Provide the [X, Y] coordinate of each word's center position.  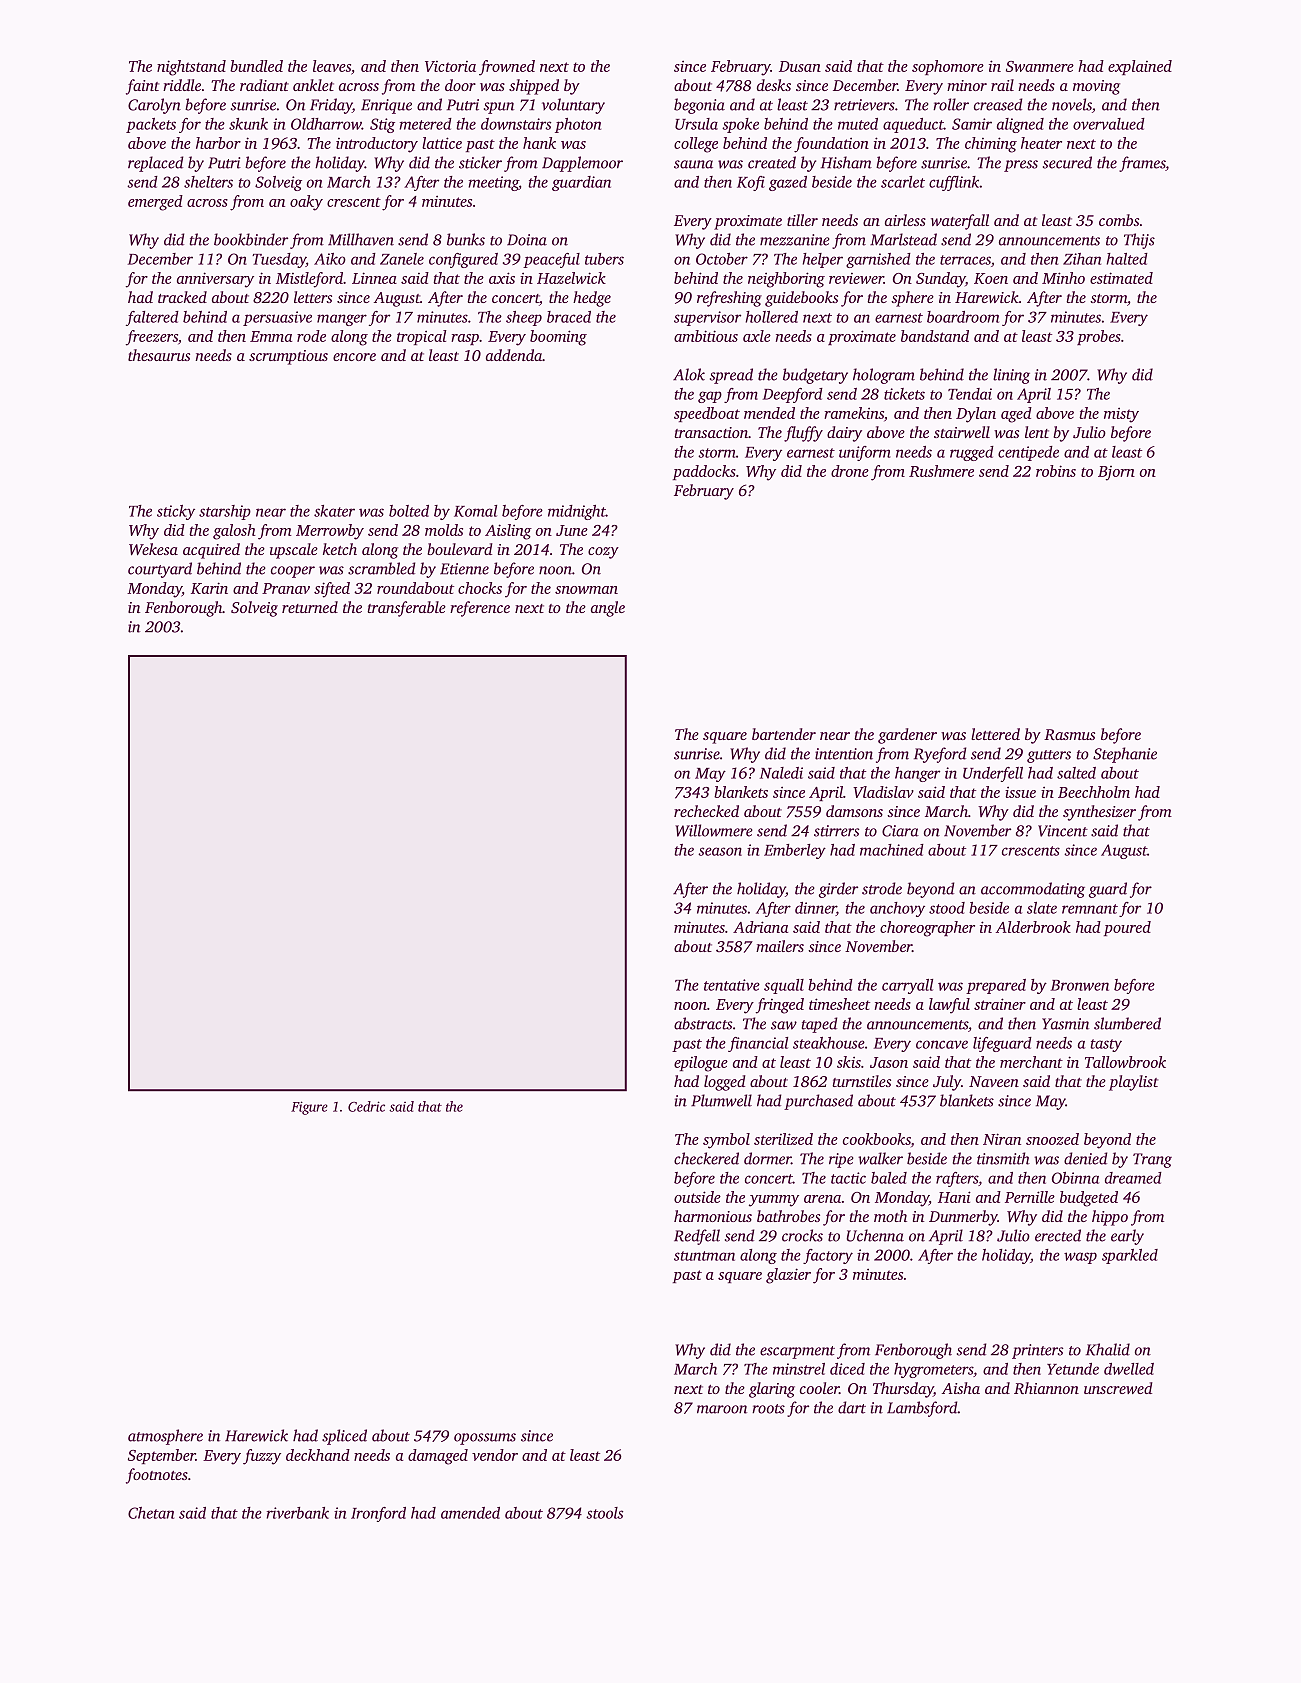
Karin [209, 588]
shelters [208, 182]
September [162, 1456]
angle [608, 609]
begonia [699, 106]
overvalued [1109, 124]
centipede [1028, 453]
